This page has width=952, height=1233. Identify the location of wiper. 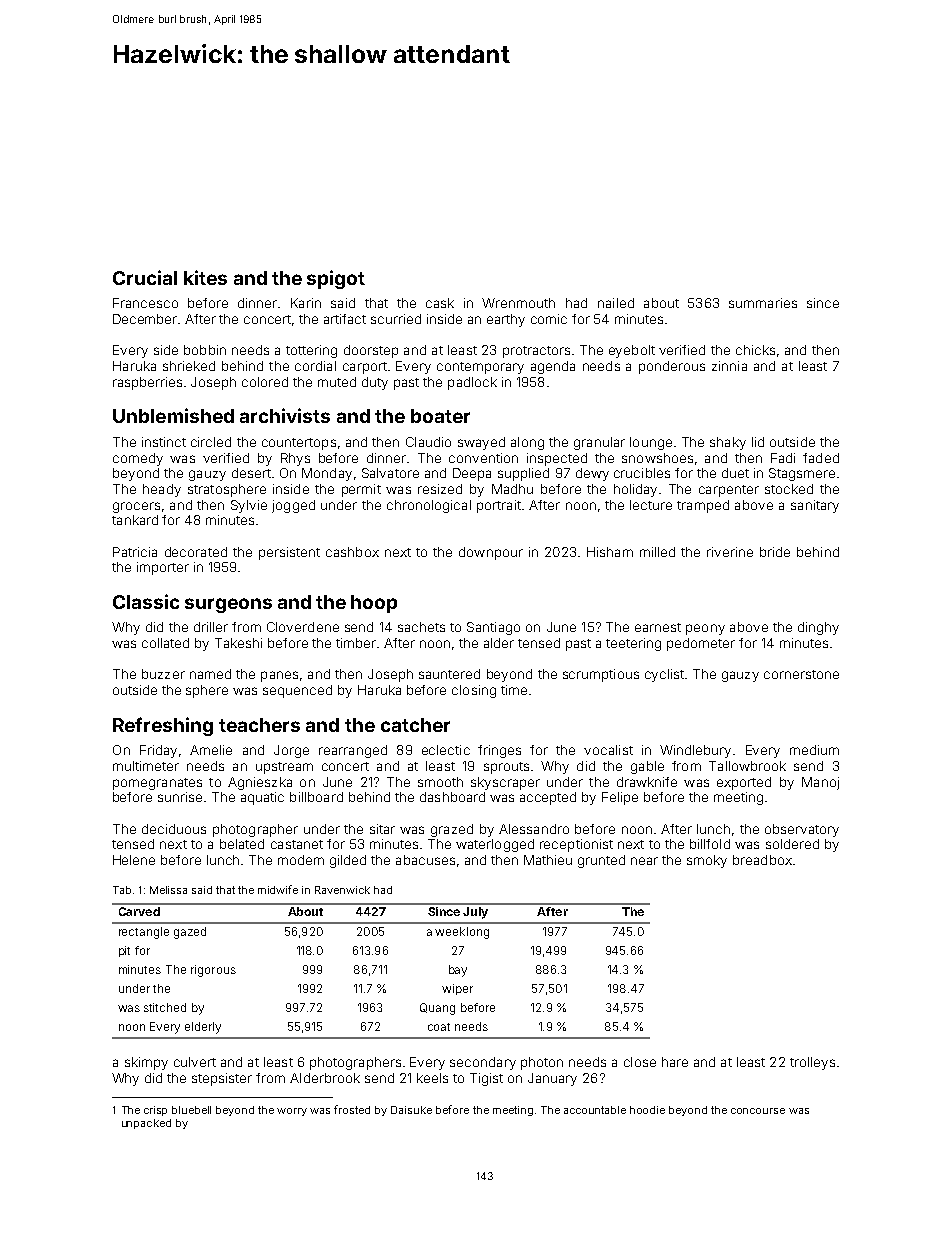
(457, 989).
